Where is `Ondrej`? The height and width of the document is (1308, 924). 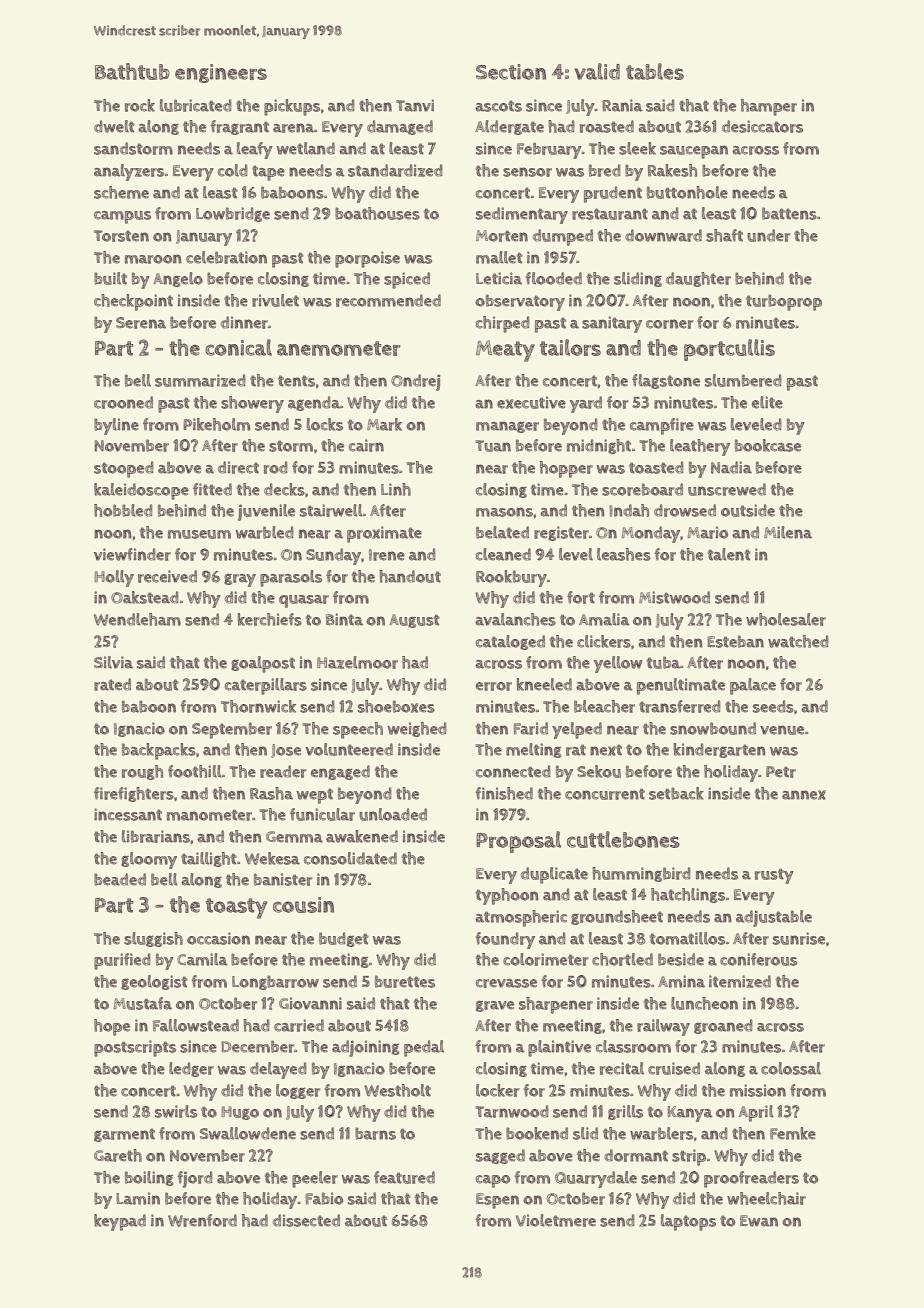
Ondrej is located at coordinates (415, 382).
